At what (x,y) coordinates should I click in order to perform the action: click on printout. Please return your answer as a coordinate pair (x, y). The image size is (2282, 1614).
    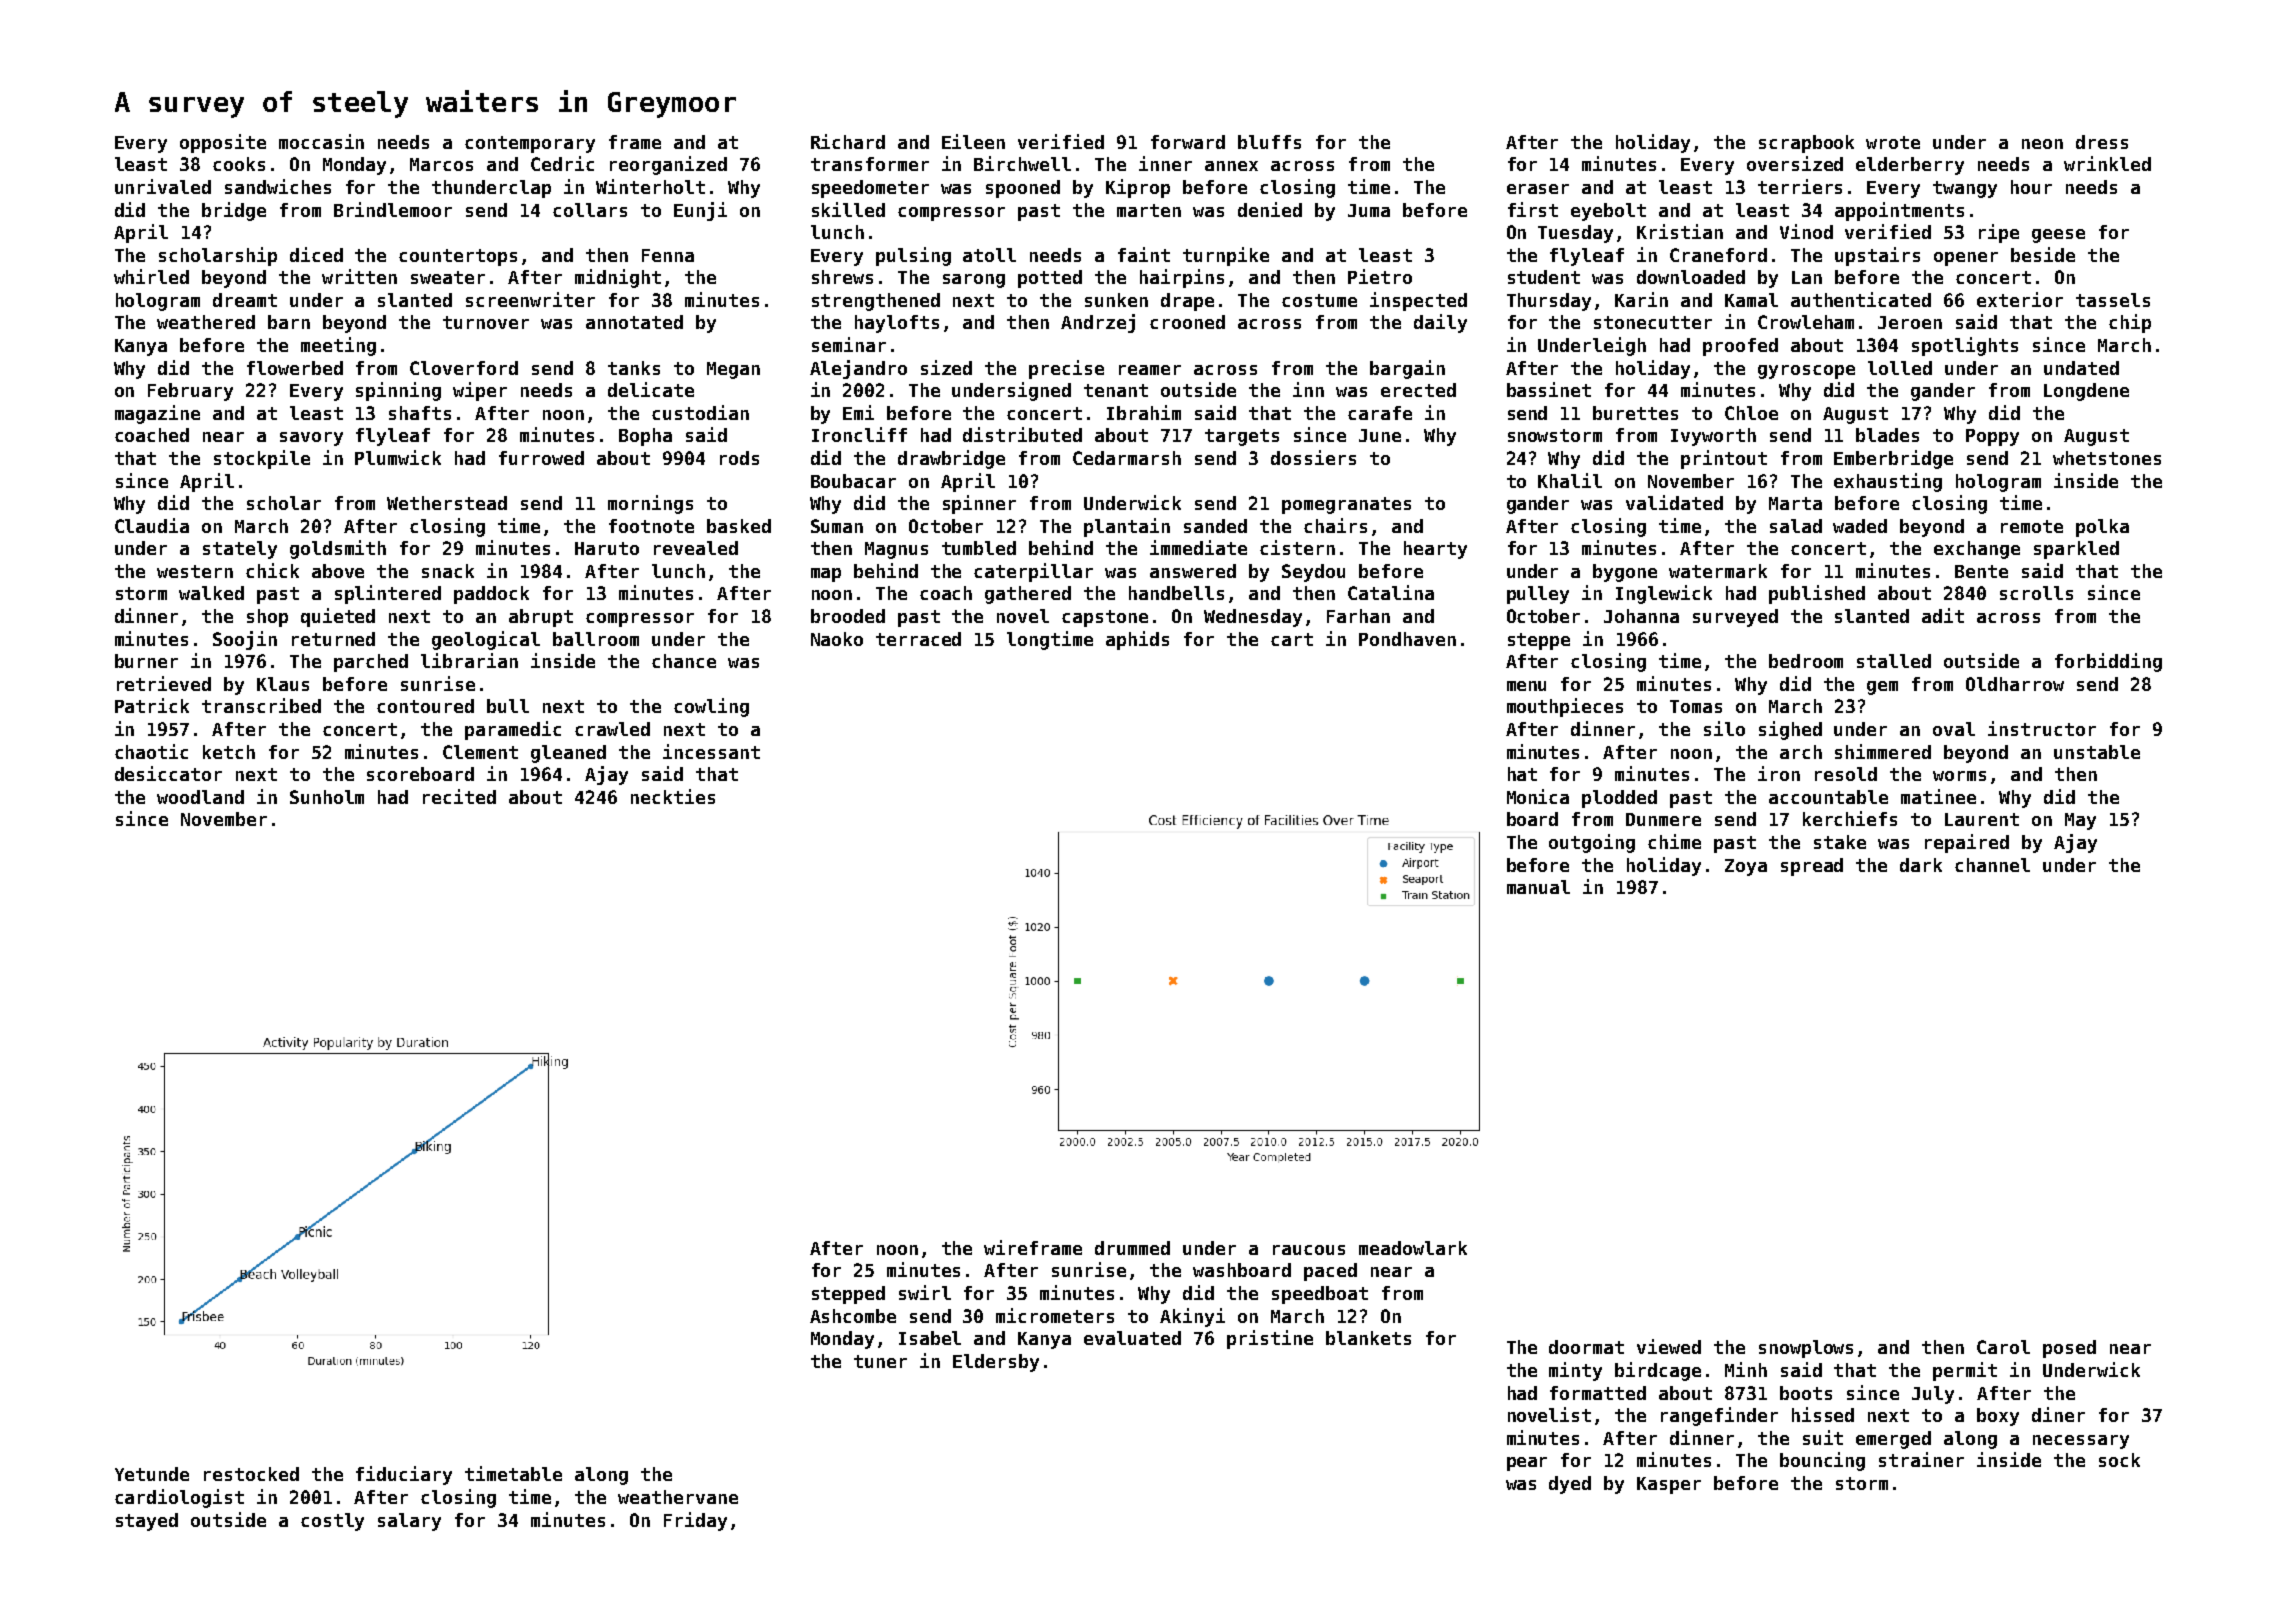
    Looking at the image, I should click on (1724, 459).
